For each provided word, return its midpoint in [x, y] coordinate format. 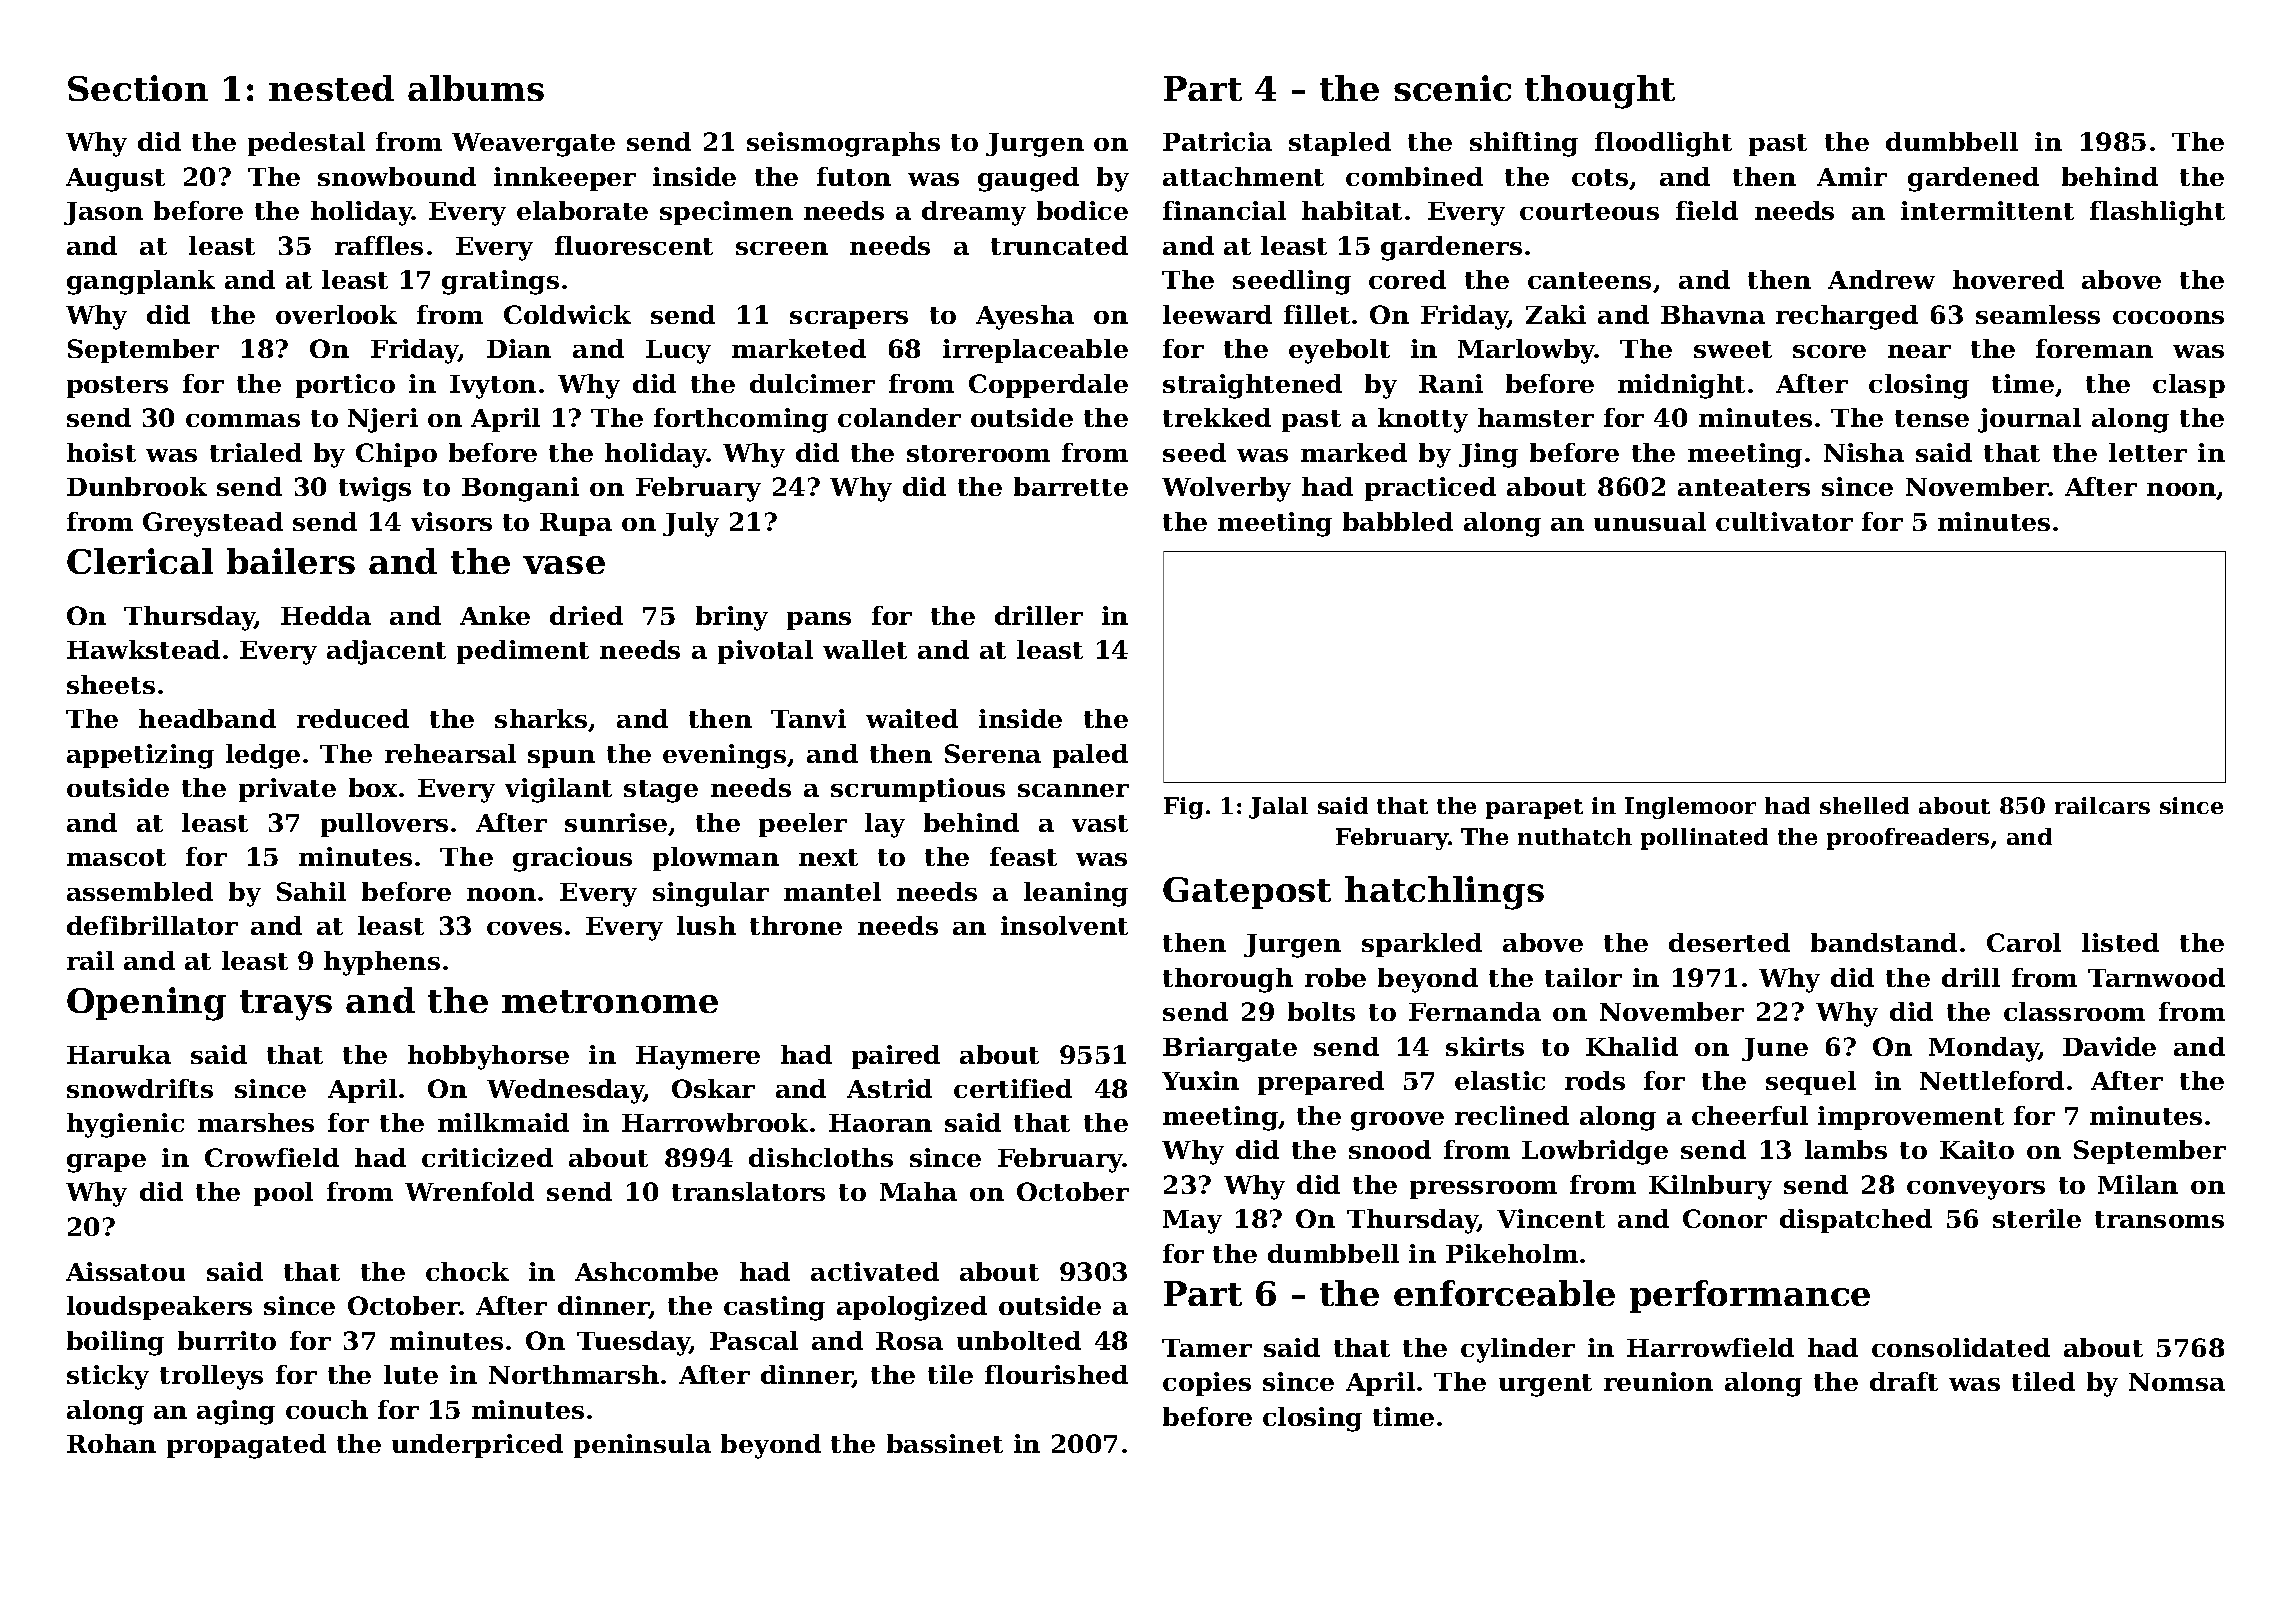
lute [411, 1374]
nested [331, 88]
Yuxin [1200, 1080]
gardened [1973, 179]
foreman [2094, 348]
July [691, 524]
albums [476, 88]
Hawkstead [143, 649]
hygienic [125, 1125]
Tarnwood [2156, 977]
